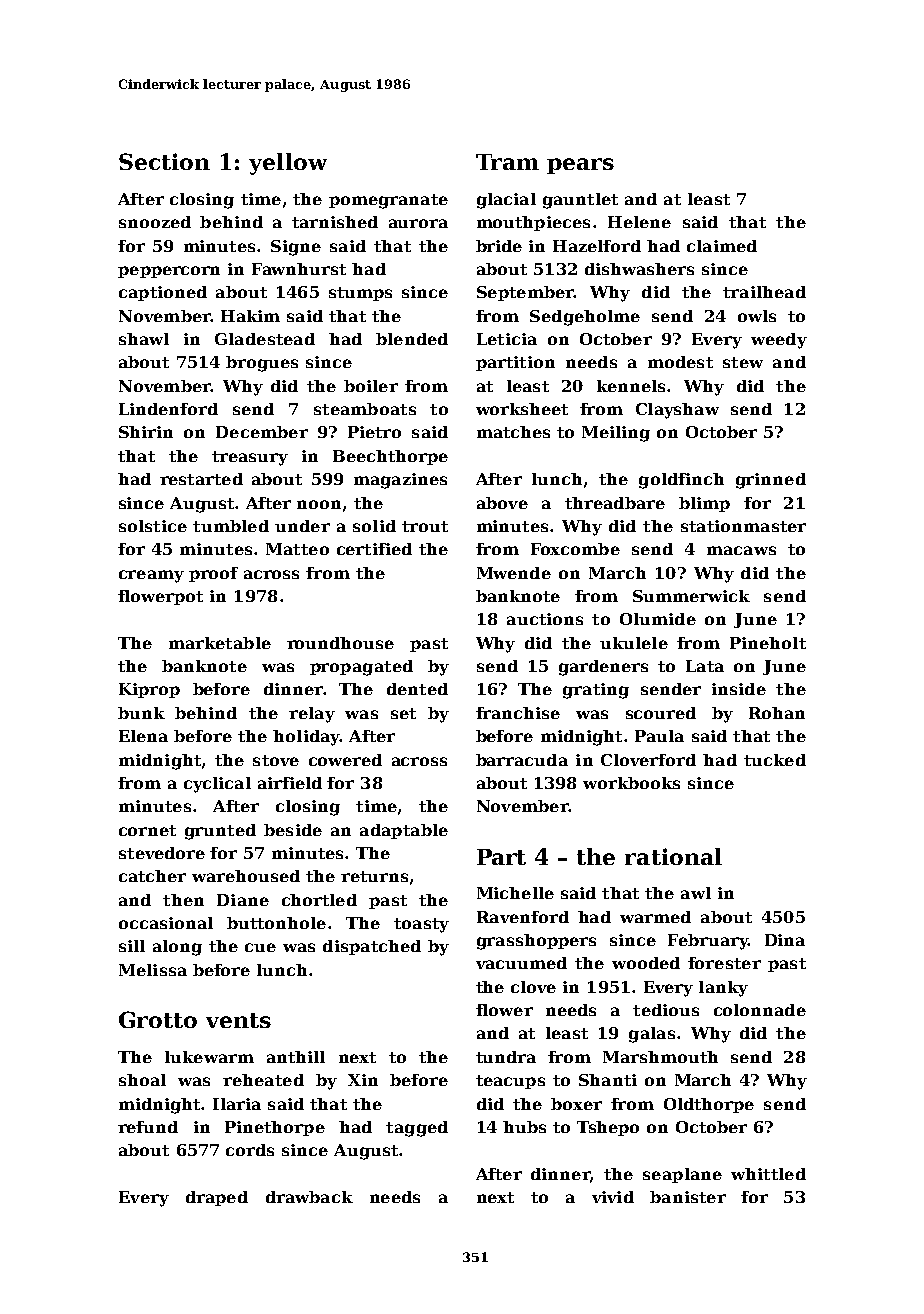 The height and width of the screenshot is (1314, 924). I want to click on Clayshaw, so click(677, 411).
